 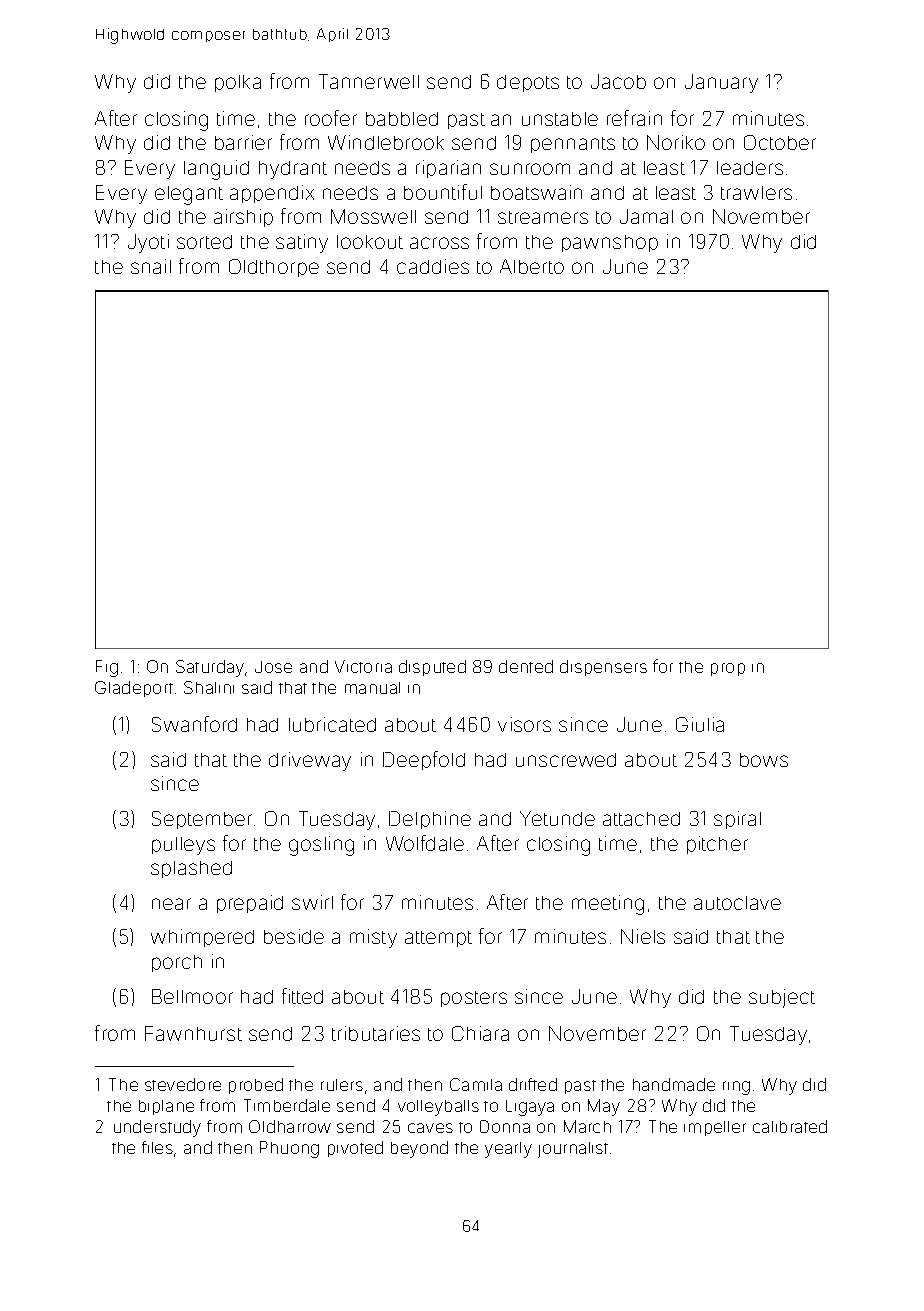 What do you see at coordinates (148, 243) in the document?
I see `Jyoti` at bounding box center [148, 243].
